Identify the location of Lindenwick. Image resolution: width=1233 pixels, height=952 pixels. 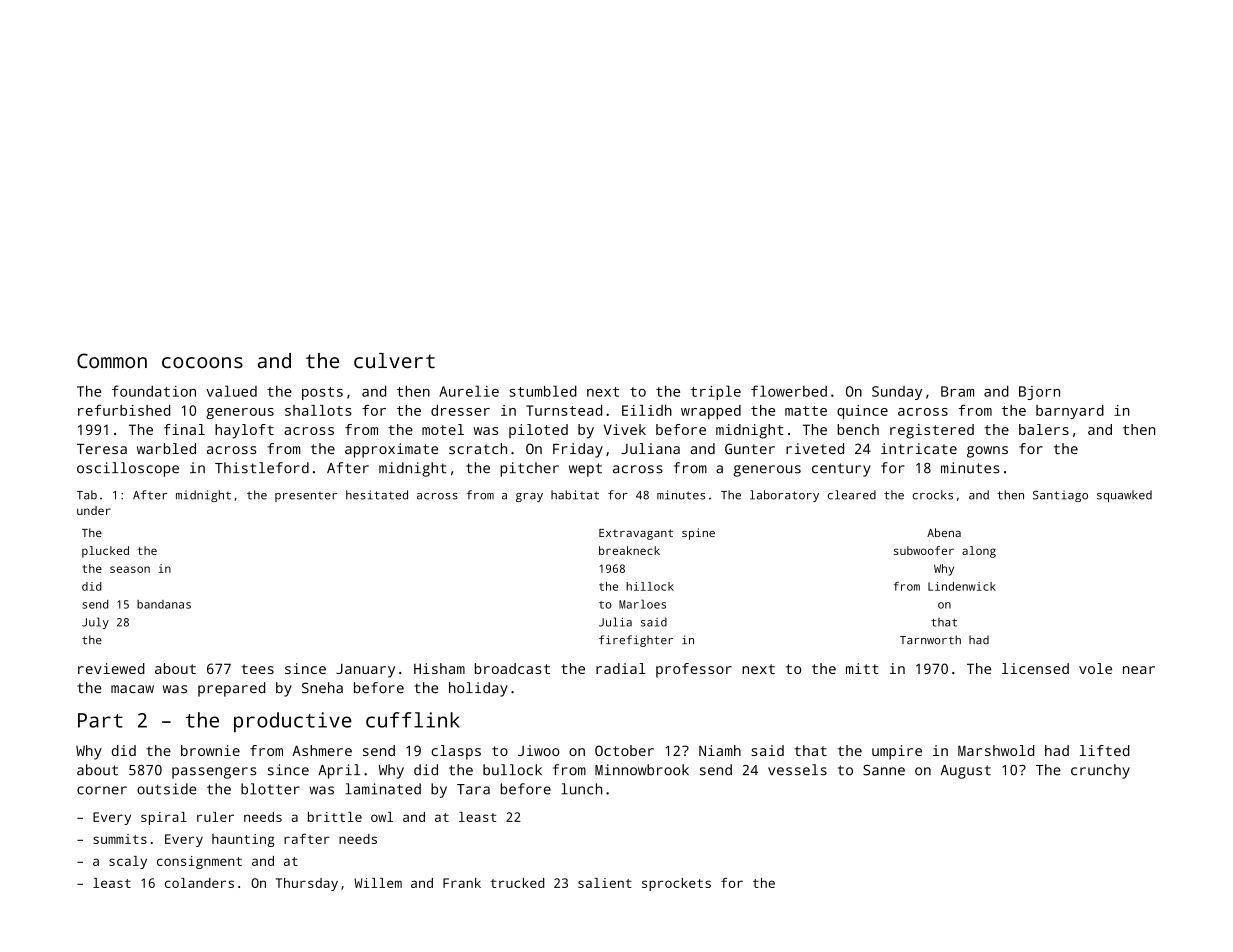
(962, 586).
